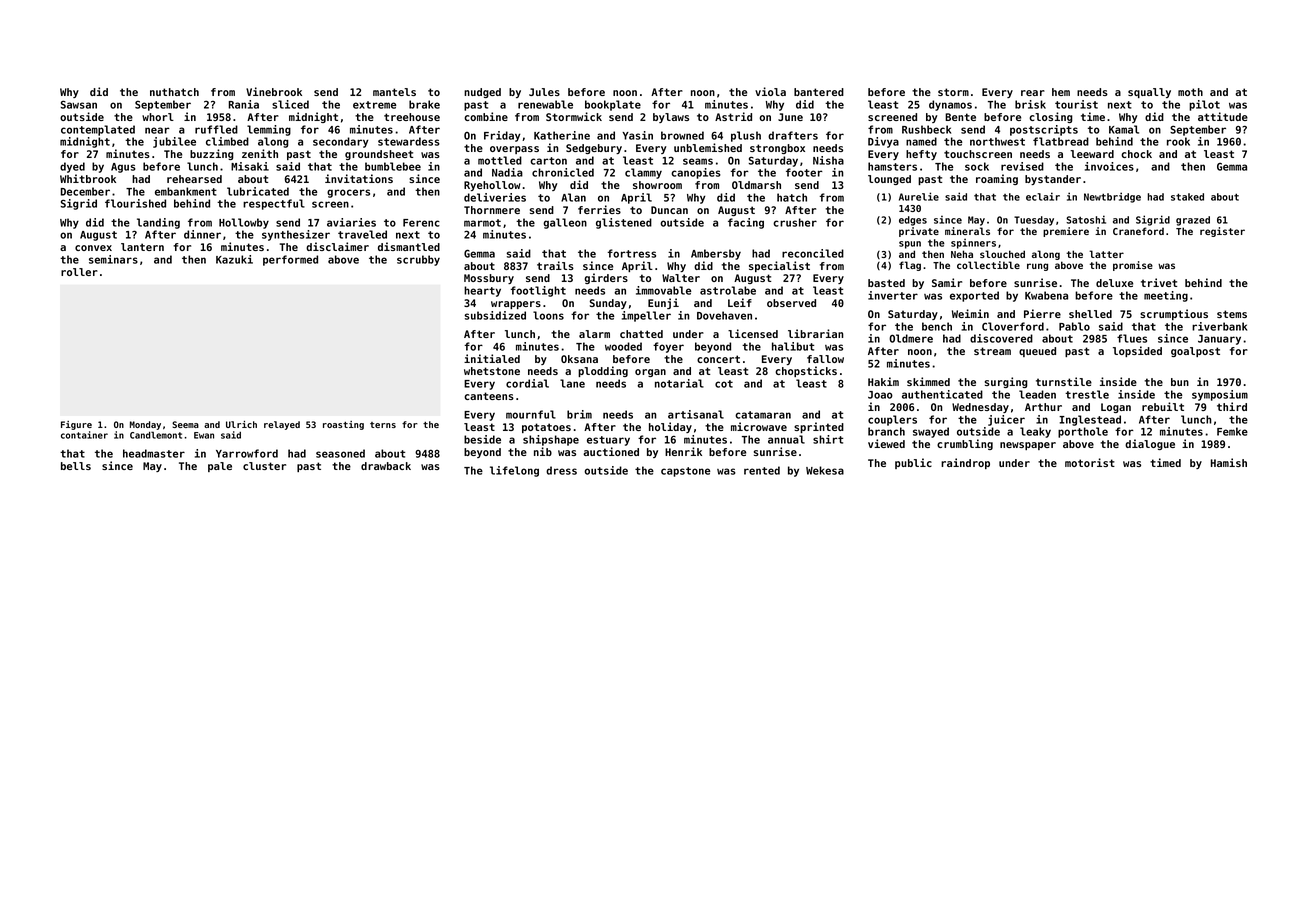 This page has width=1308, height=924. Describe the element at coordinates (492, 371) in the page. I see `whetstone` at that location.
